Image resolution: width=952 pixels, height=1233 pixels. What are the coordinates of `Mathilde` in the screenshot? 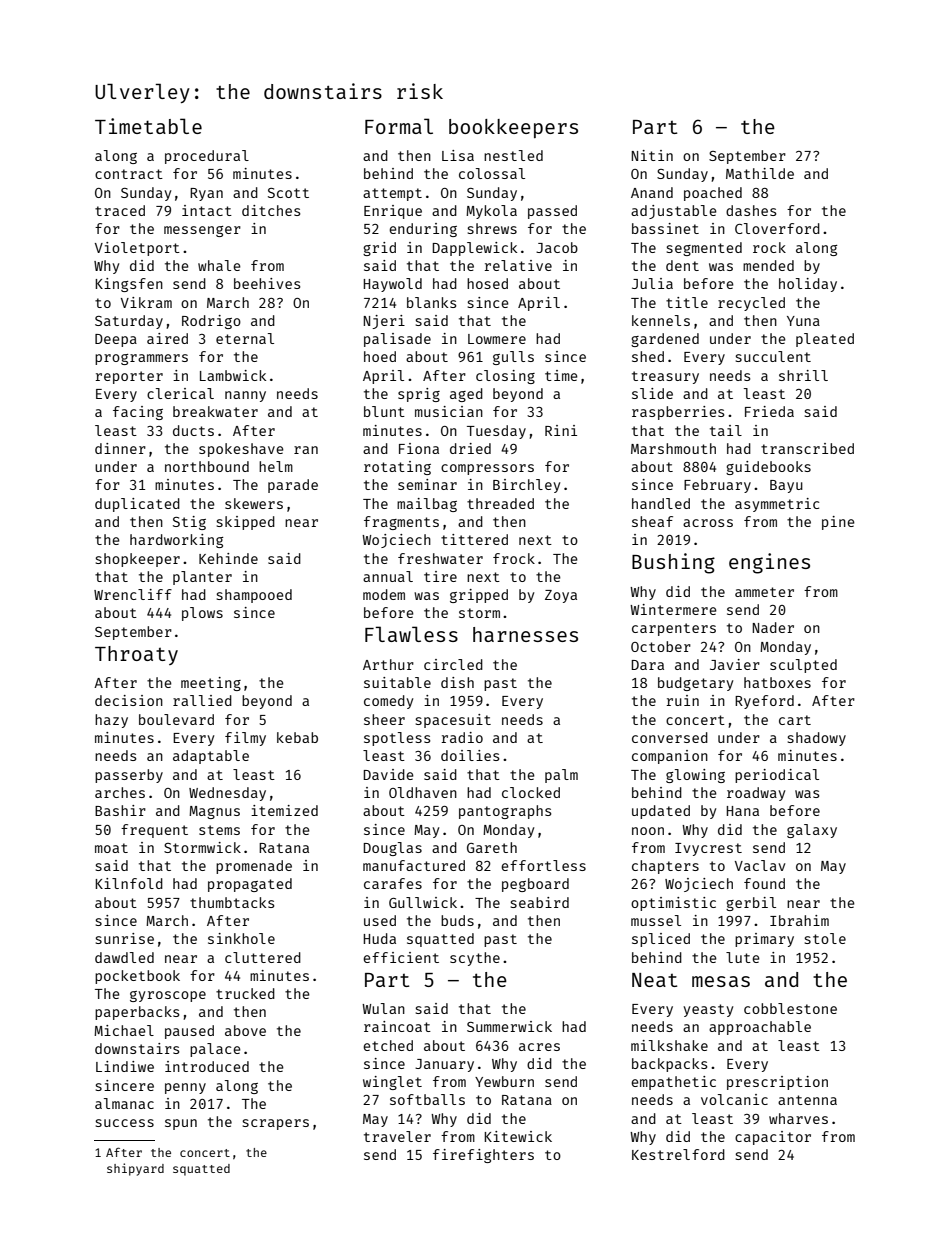 It's located at (760, 173).
